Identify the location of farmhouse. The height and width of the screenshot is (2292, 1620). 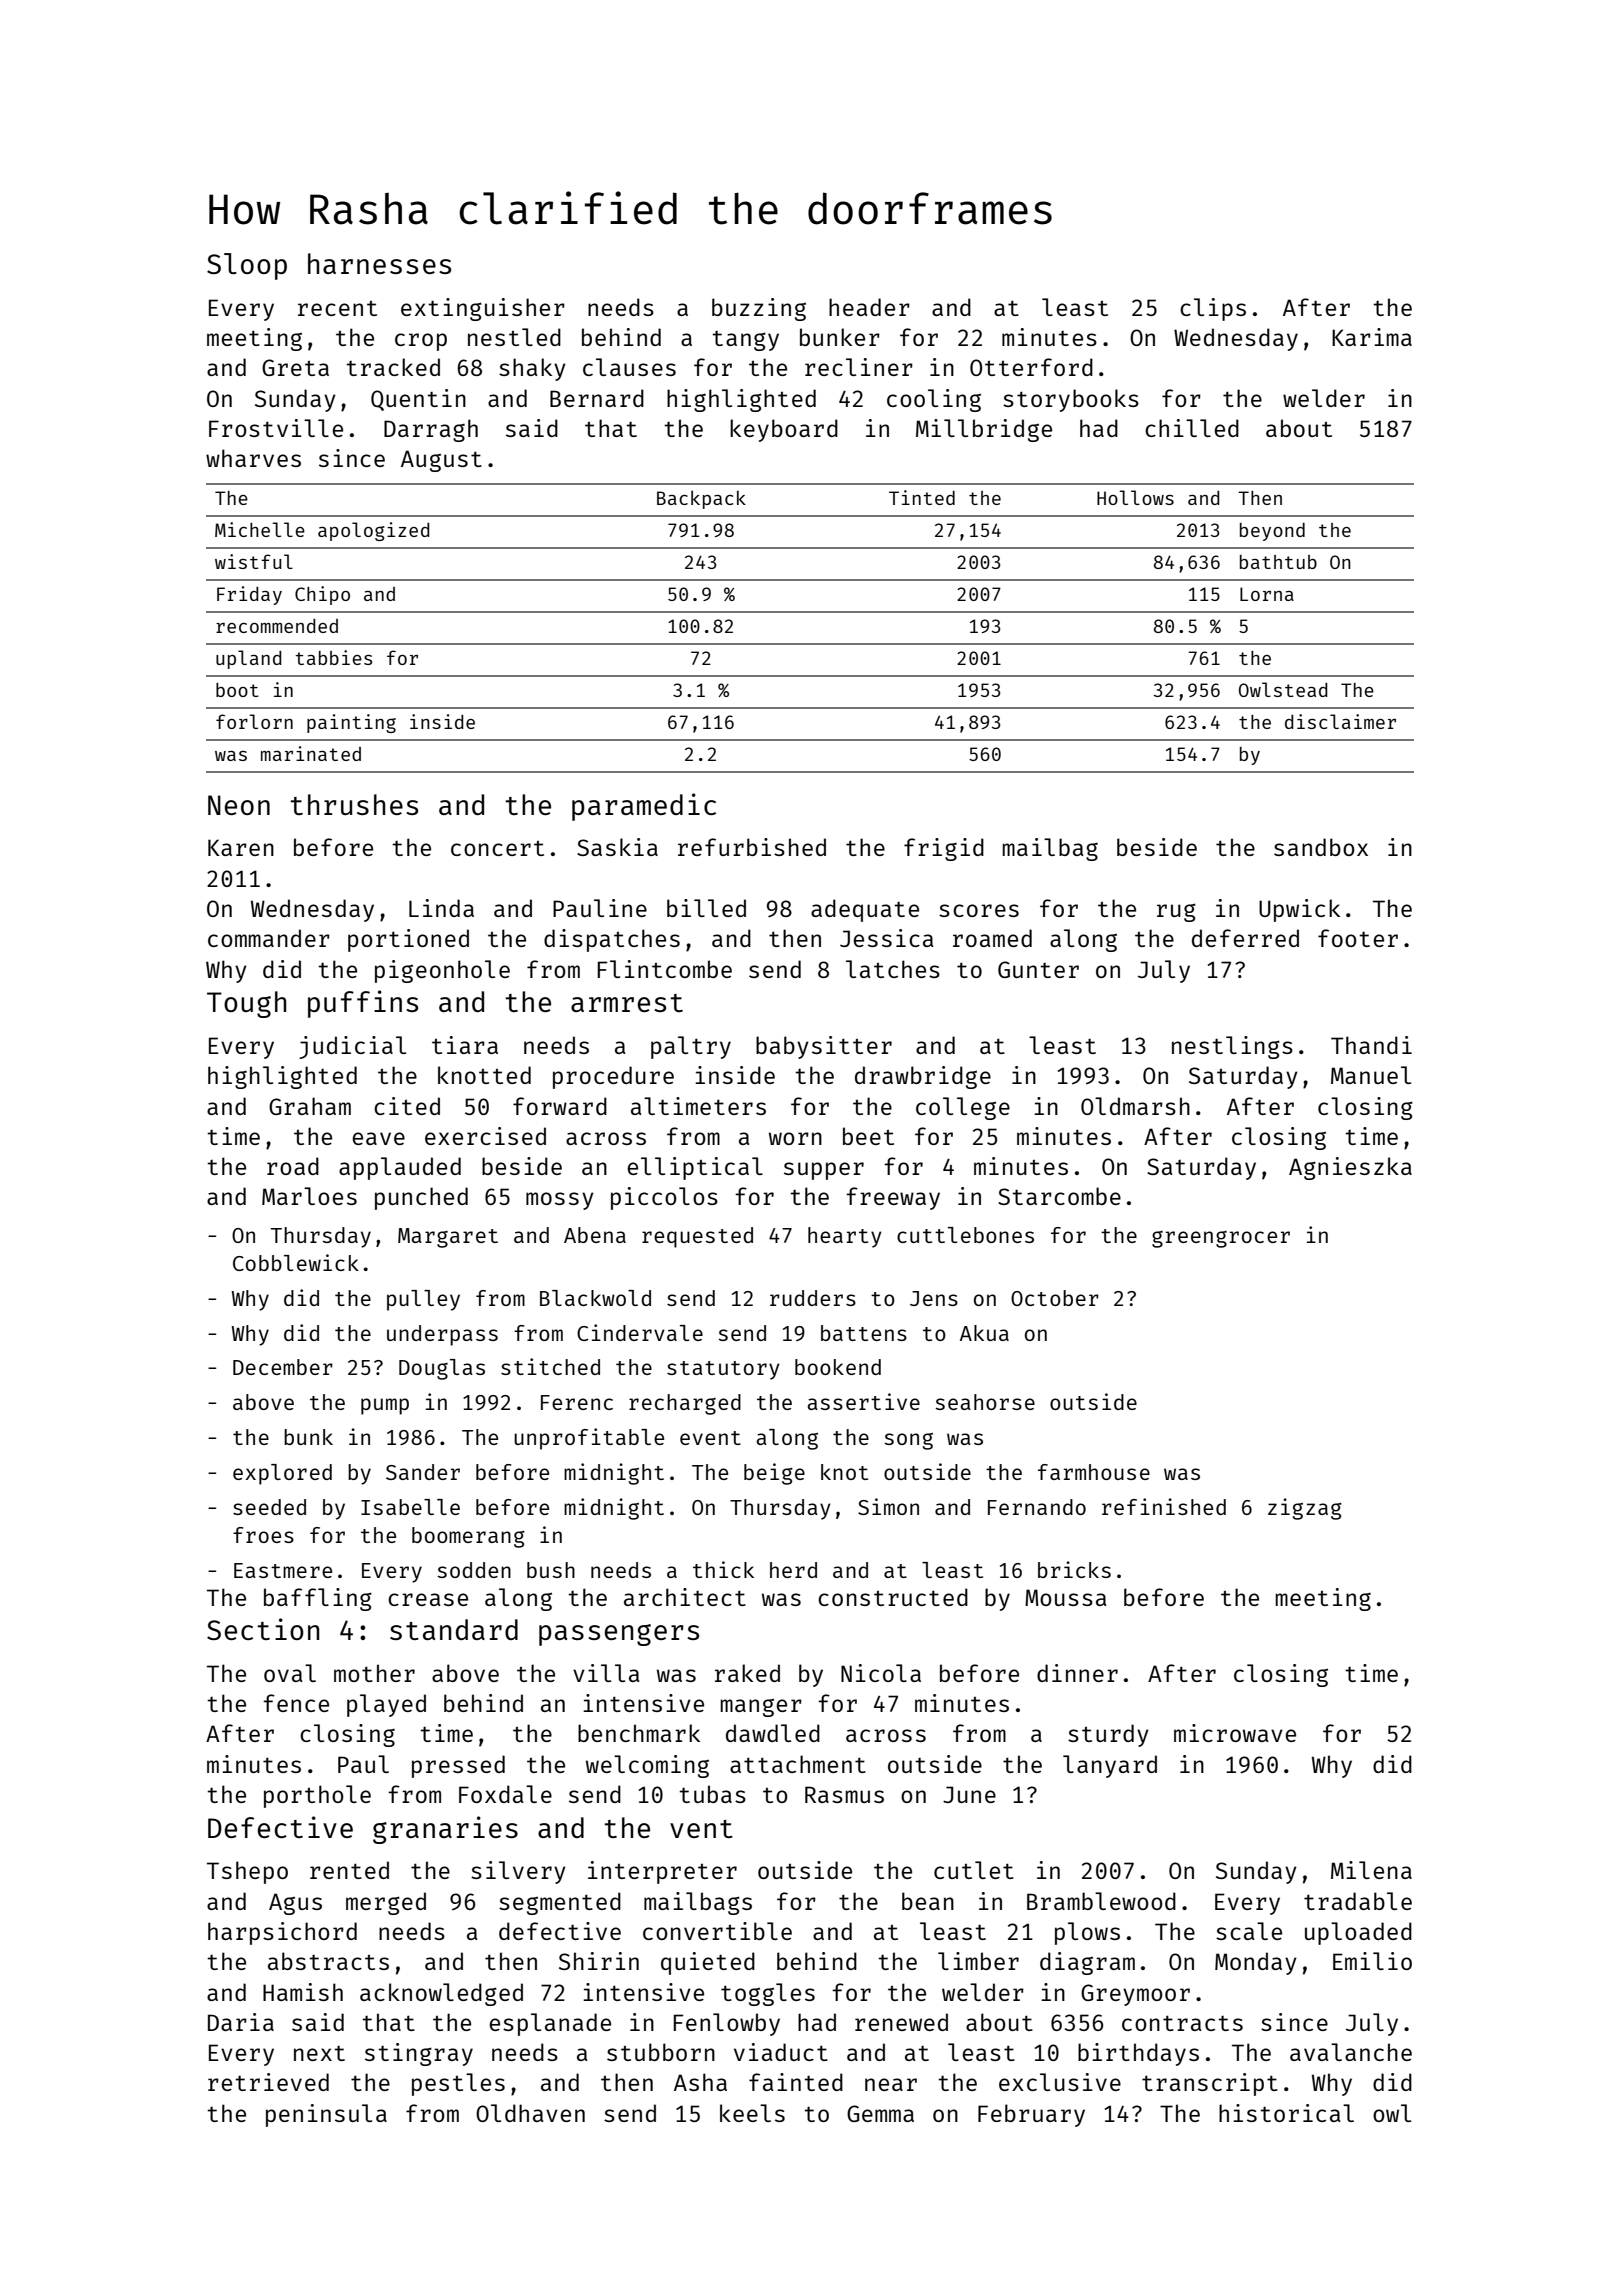
(1094, 1472).
